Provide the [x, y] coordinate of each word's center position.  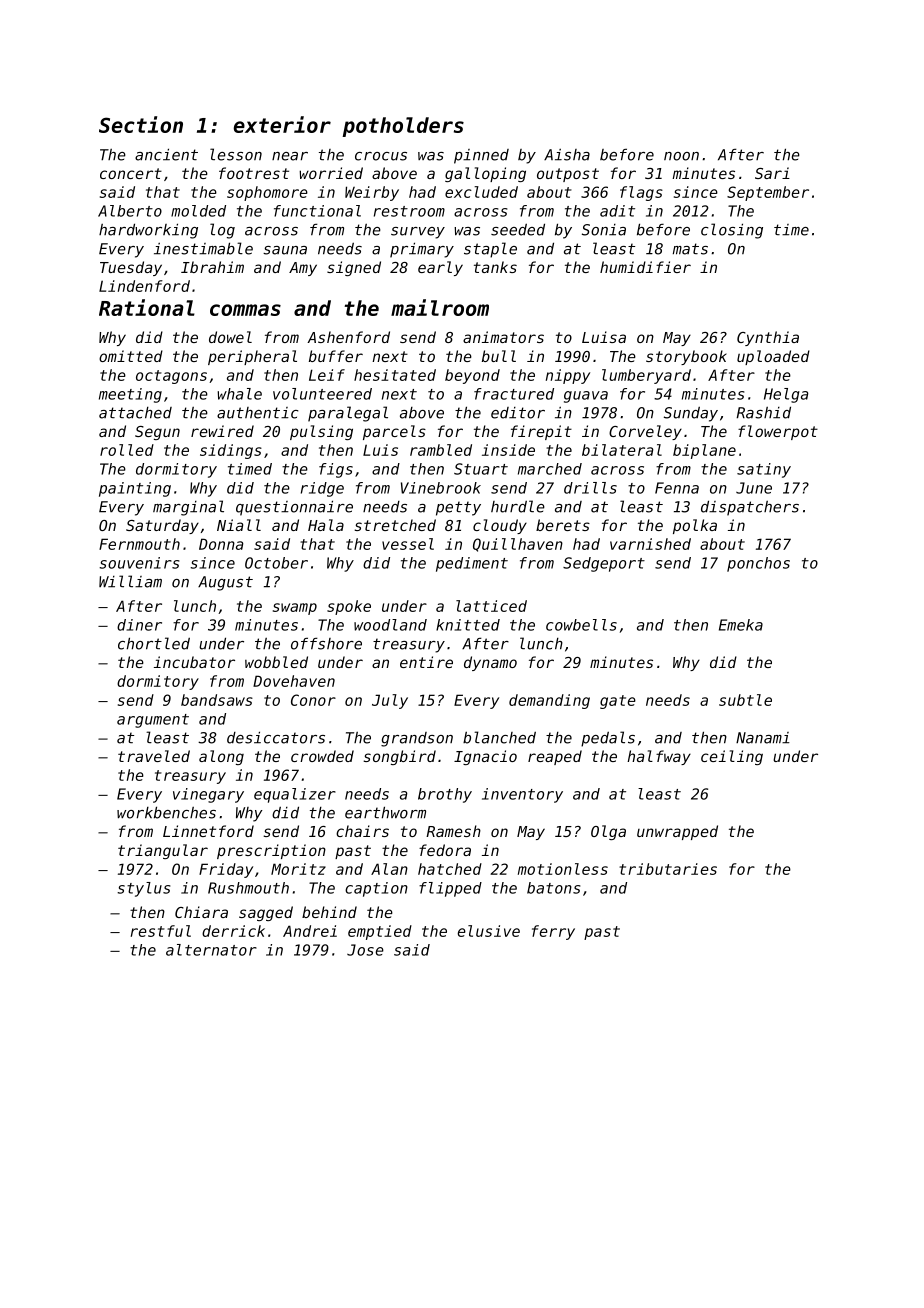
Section [141, 124]
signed [354, 268]
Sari [772, 173]
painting [135, 489]
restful [161, 931]
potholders [403, 127]
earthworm [385, 812]
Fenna [677, 488]
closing [732, 231]
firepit [541, 432]
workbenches [166, 812]
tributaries [668, 869]
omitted [131, 356]
